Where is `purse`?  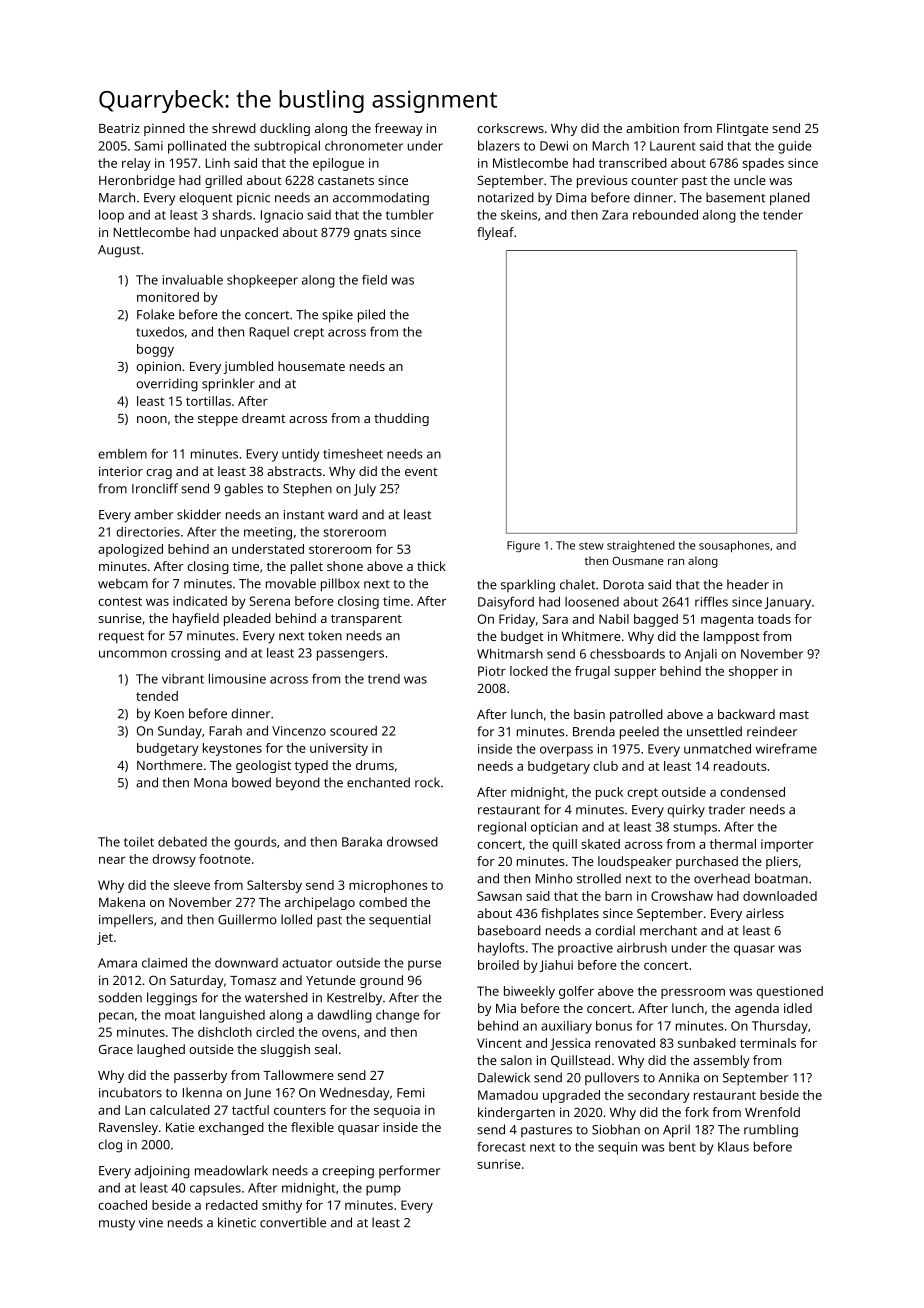 purse is located at coordinates (424, 965).
